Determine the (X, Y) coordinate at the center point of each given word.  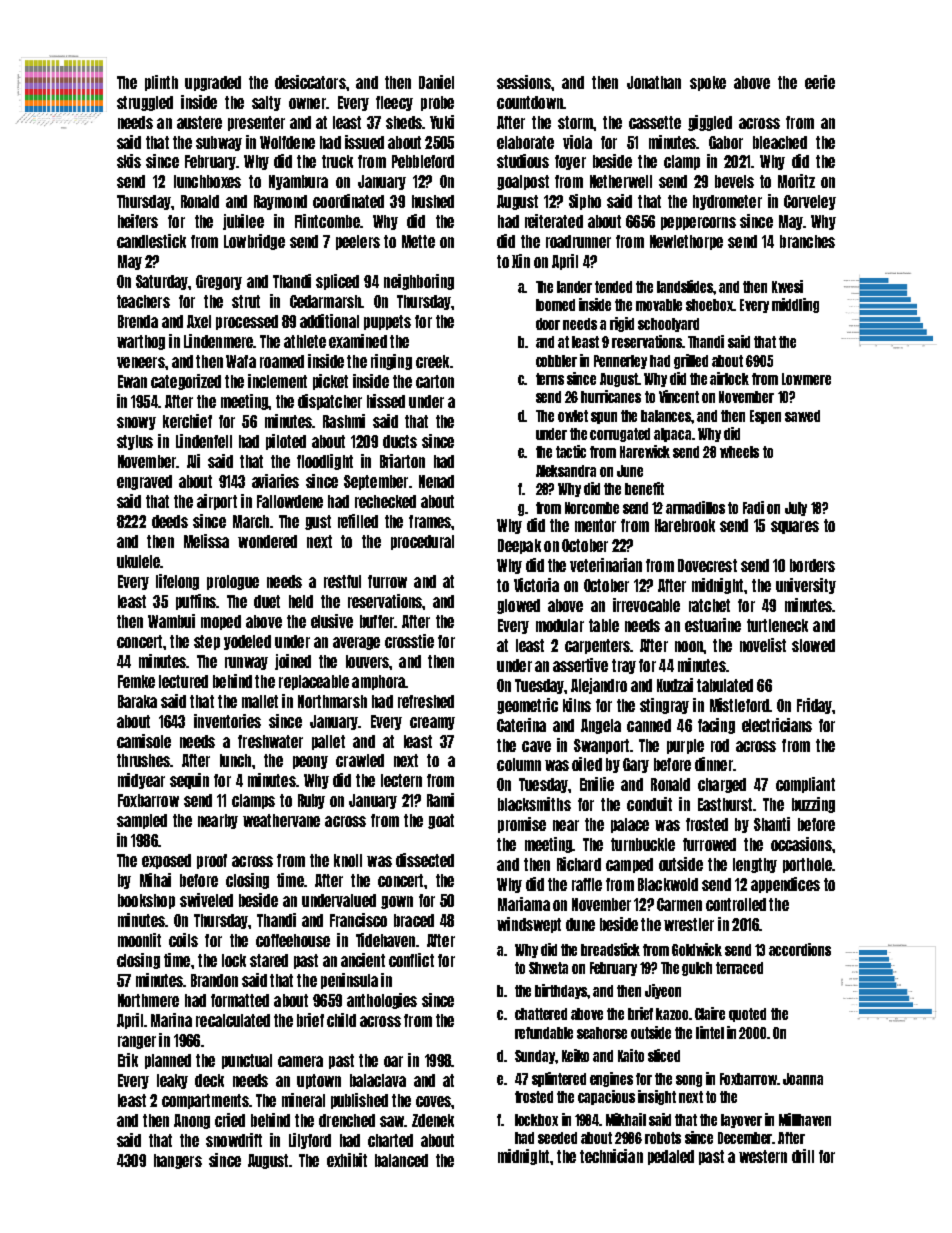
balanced (401, 1160)
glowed (518, 606)
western (763, 1156)
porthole (807, 865)
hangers (178, 1161)
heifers (138, 221)
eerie (820, 82)
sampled (142, 821)
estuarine (713, 625)
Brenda (138, 321)
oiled (587, 764)
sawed (802, 416)
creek (432, 361)
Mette (418, 241)
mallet (260, 701)
